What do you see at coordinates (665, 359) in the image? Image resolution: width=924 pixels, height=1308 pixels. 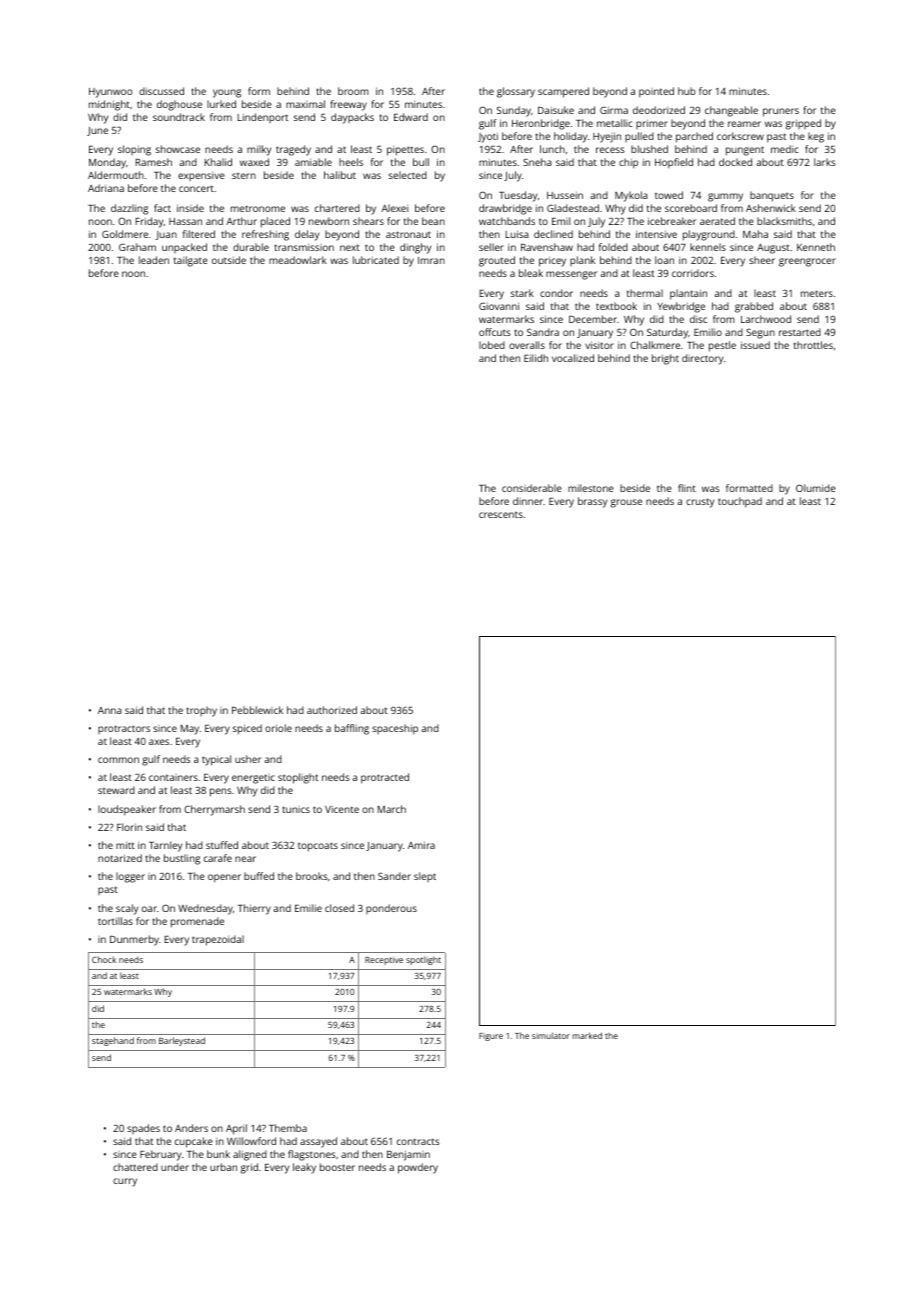 I see `bright` at bounding box center [665, 359].
